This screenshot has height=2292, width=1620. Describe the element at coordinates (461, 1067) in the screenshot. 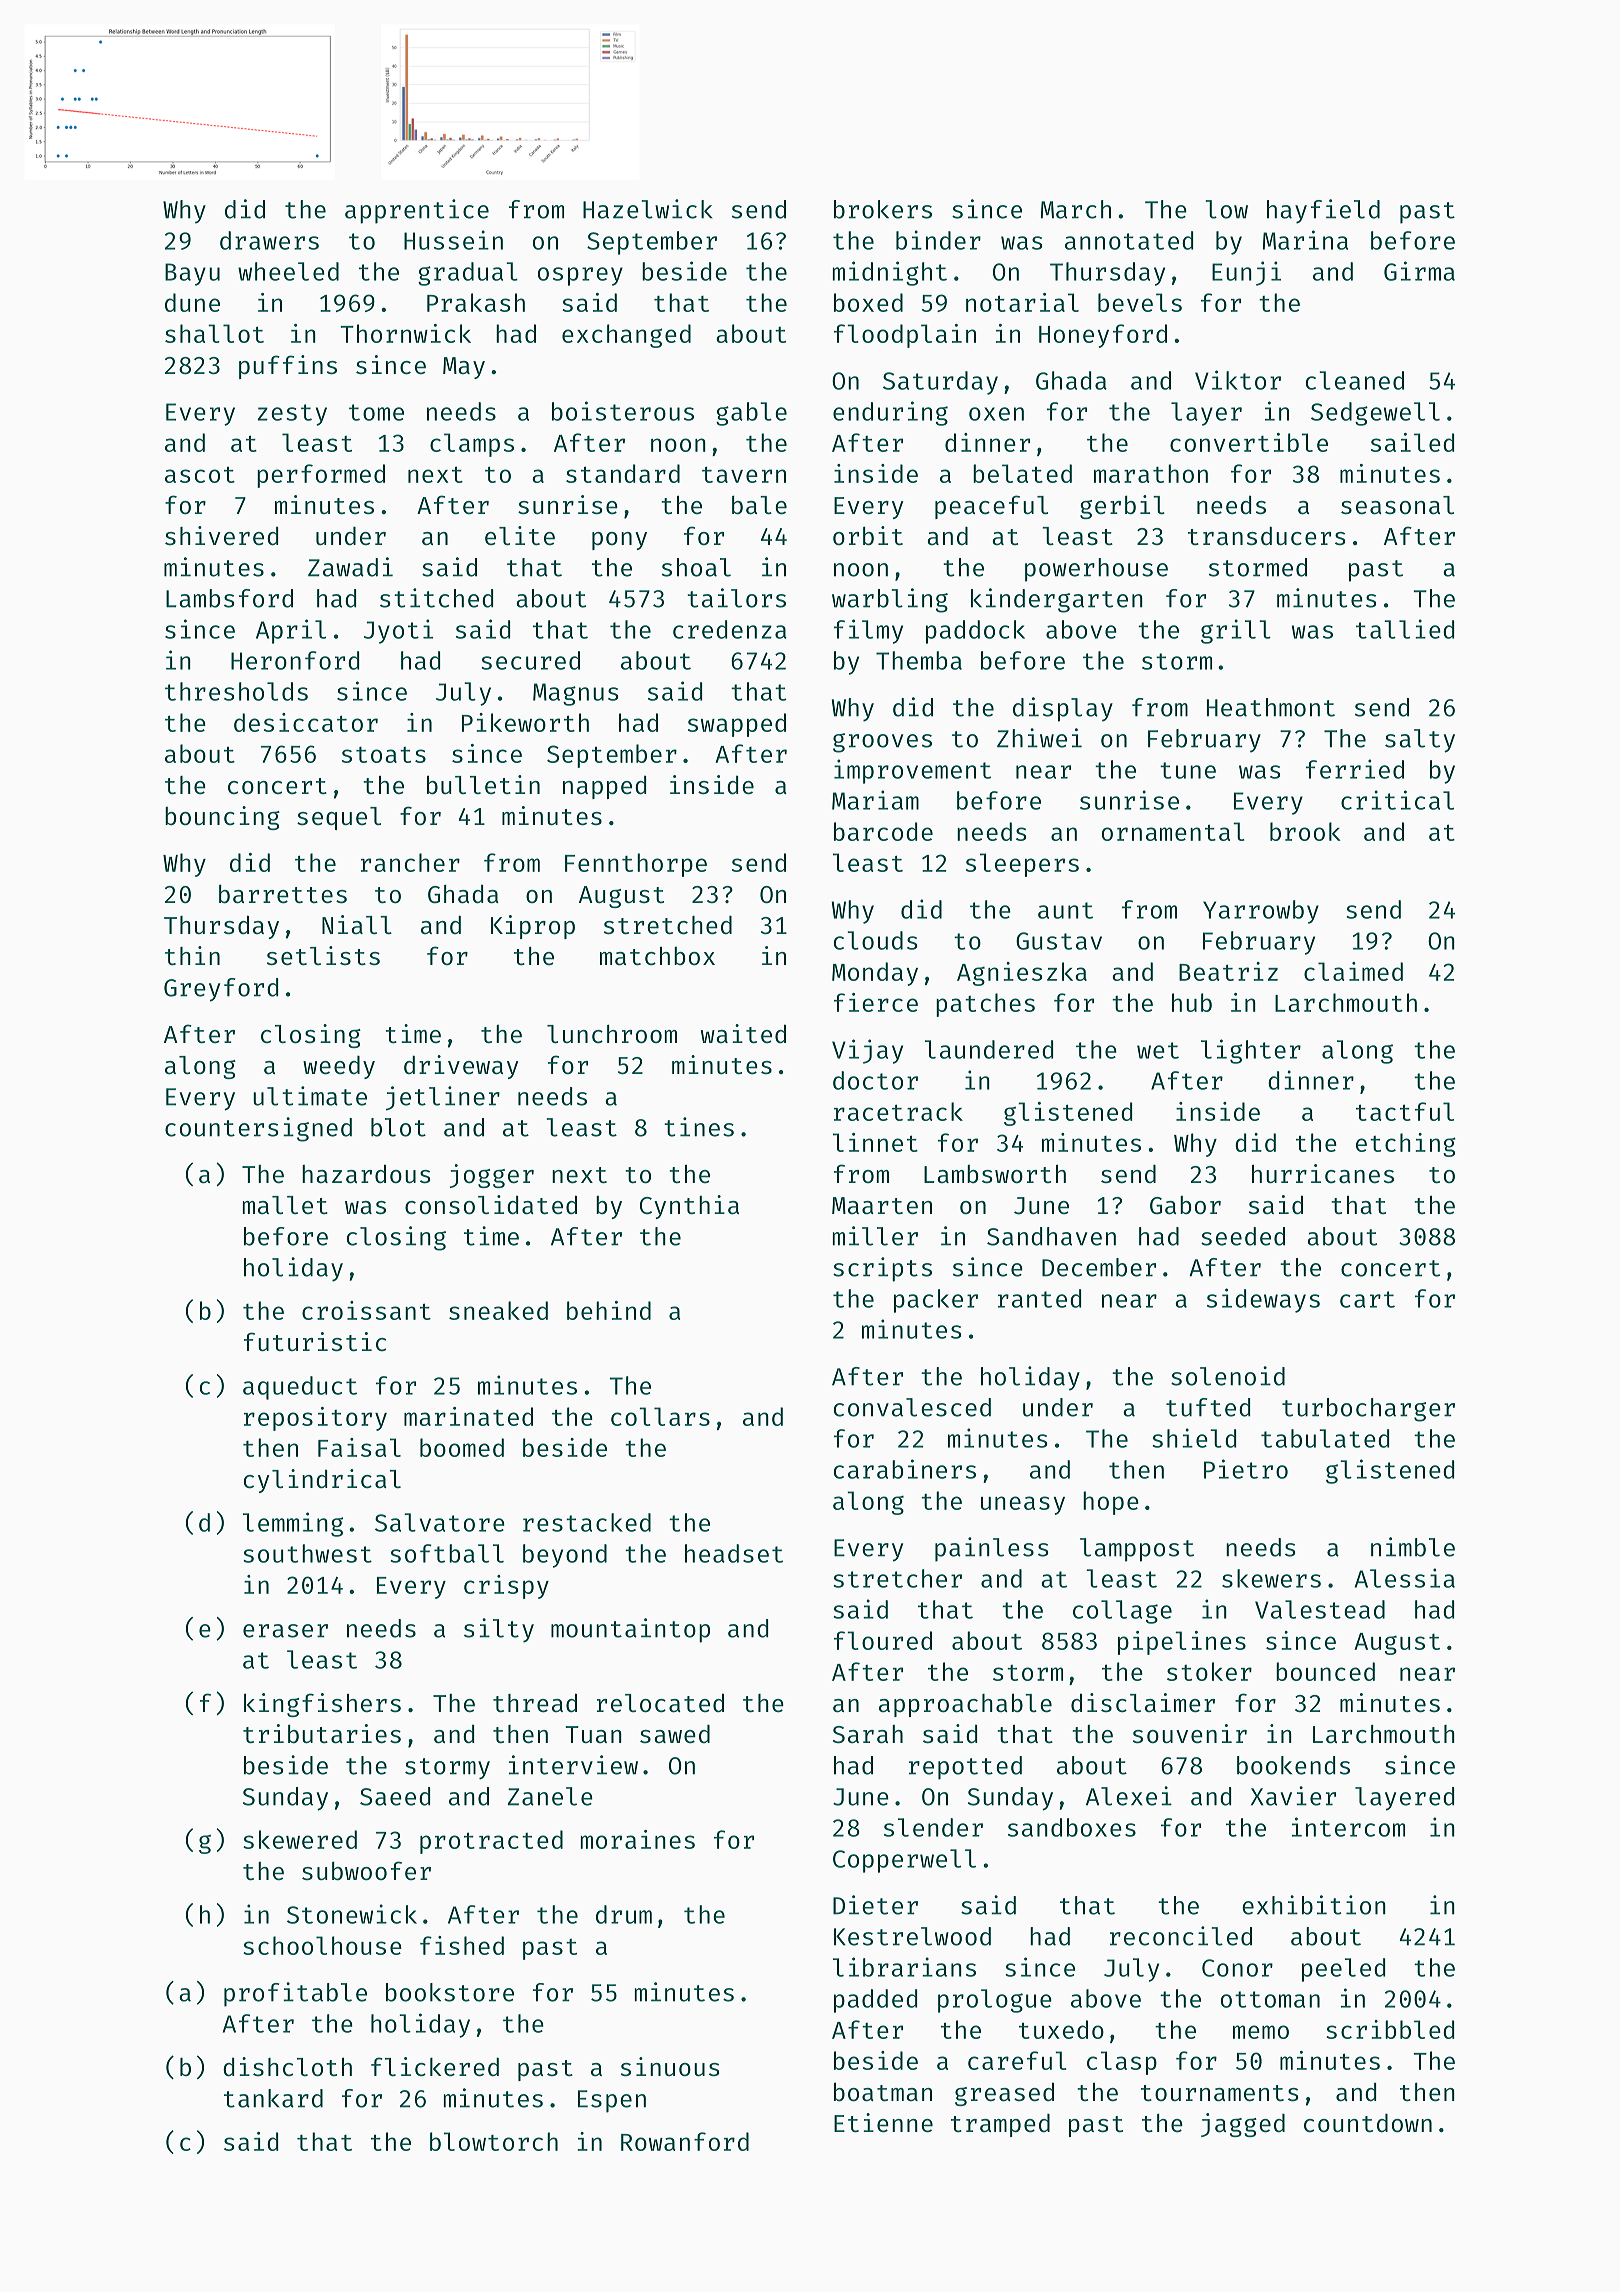

I see `driveway` at that location.
